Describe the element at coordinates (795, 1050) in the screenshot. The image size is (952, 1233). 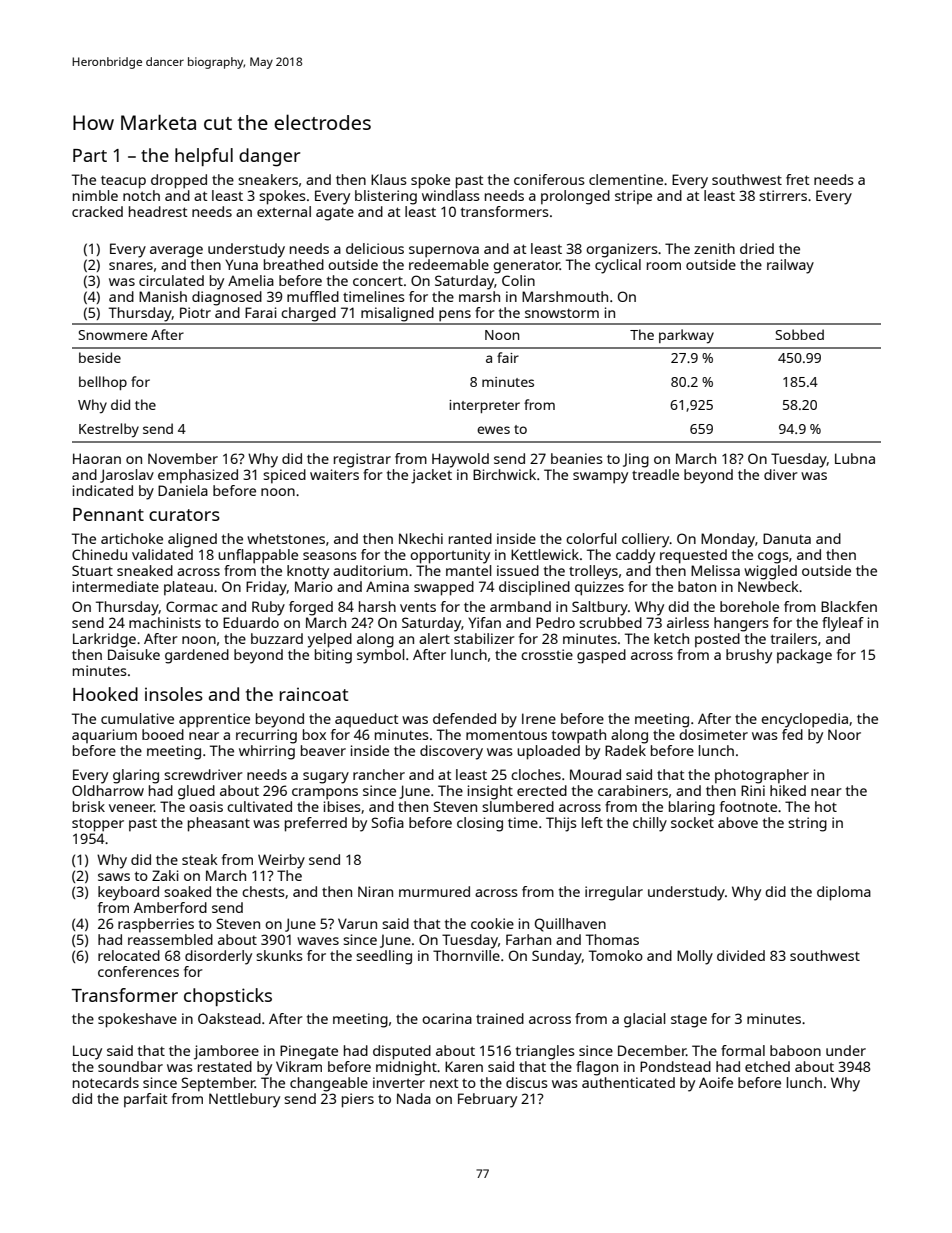
I see `baboon` at that location.
